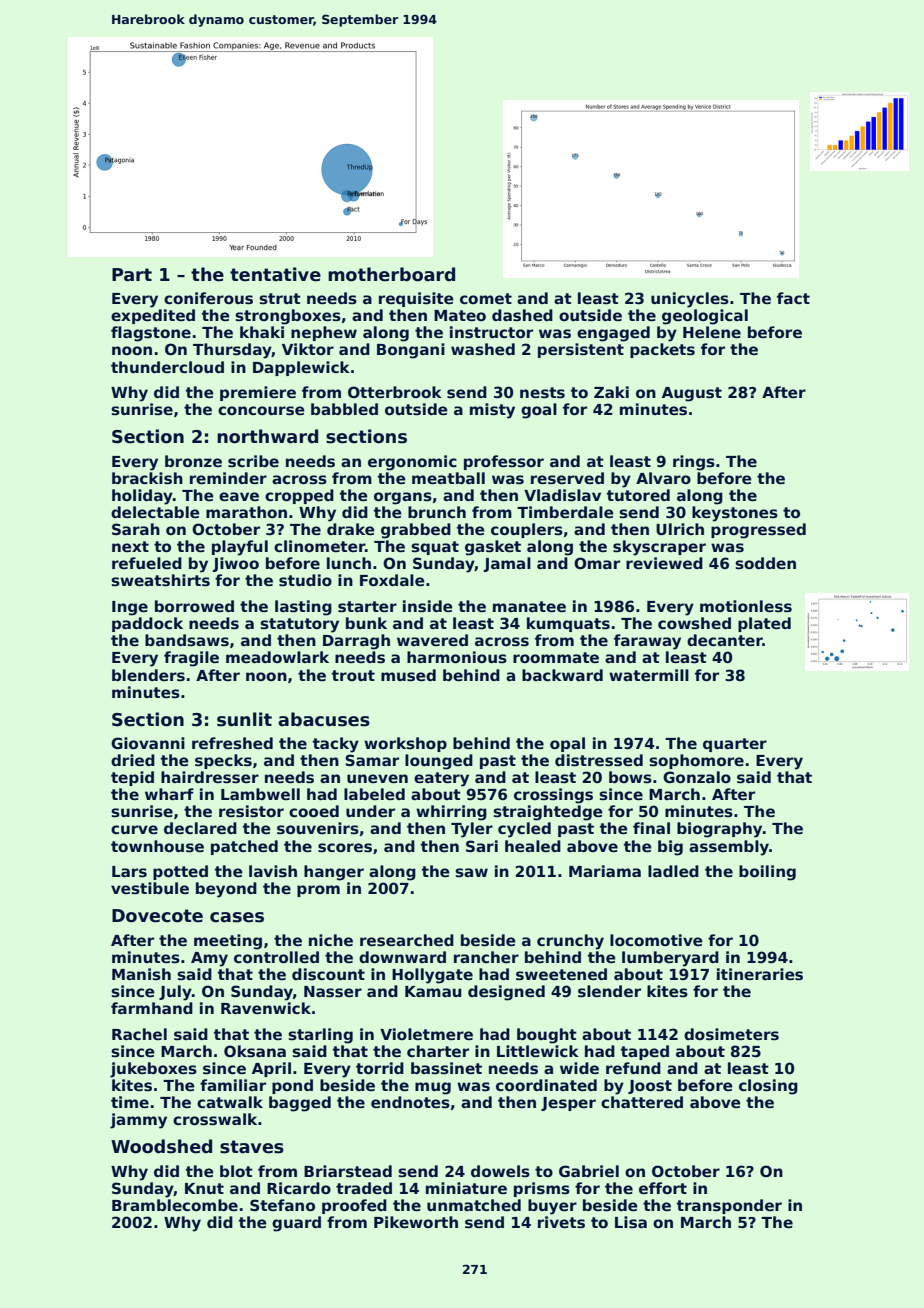 Image resolution: width=924 pixels, height=1308 pixels. Describe the element at coordinates (318, 828) in the screenshot. I see `souvenirs` at that location.
